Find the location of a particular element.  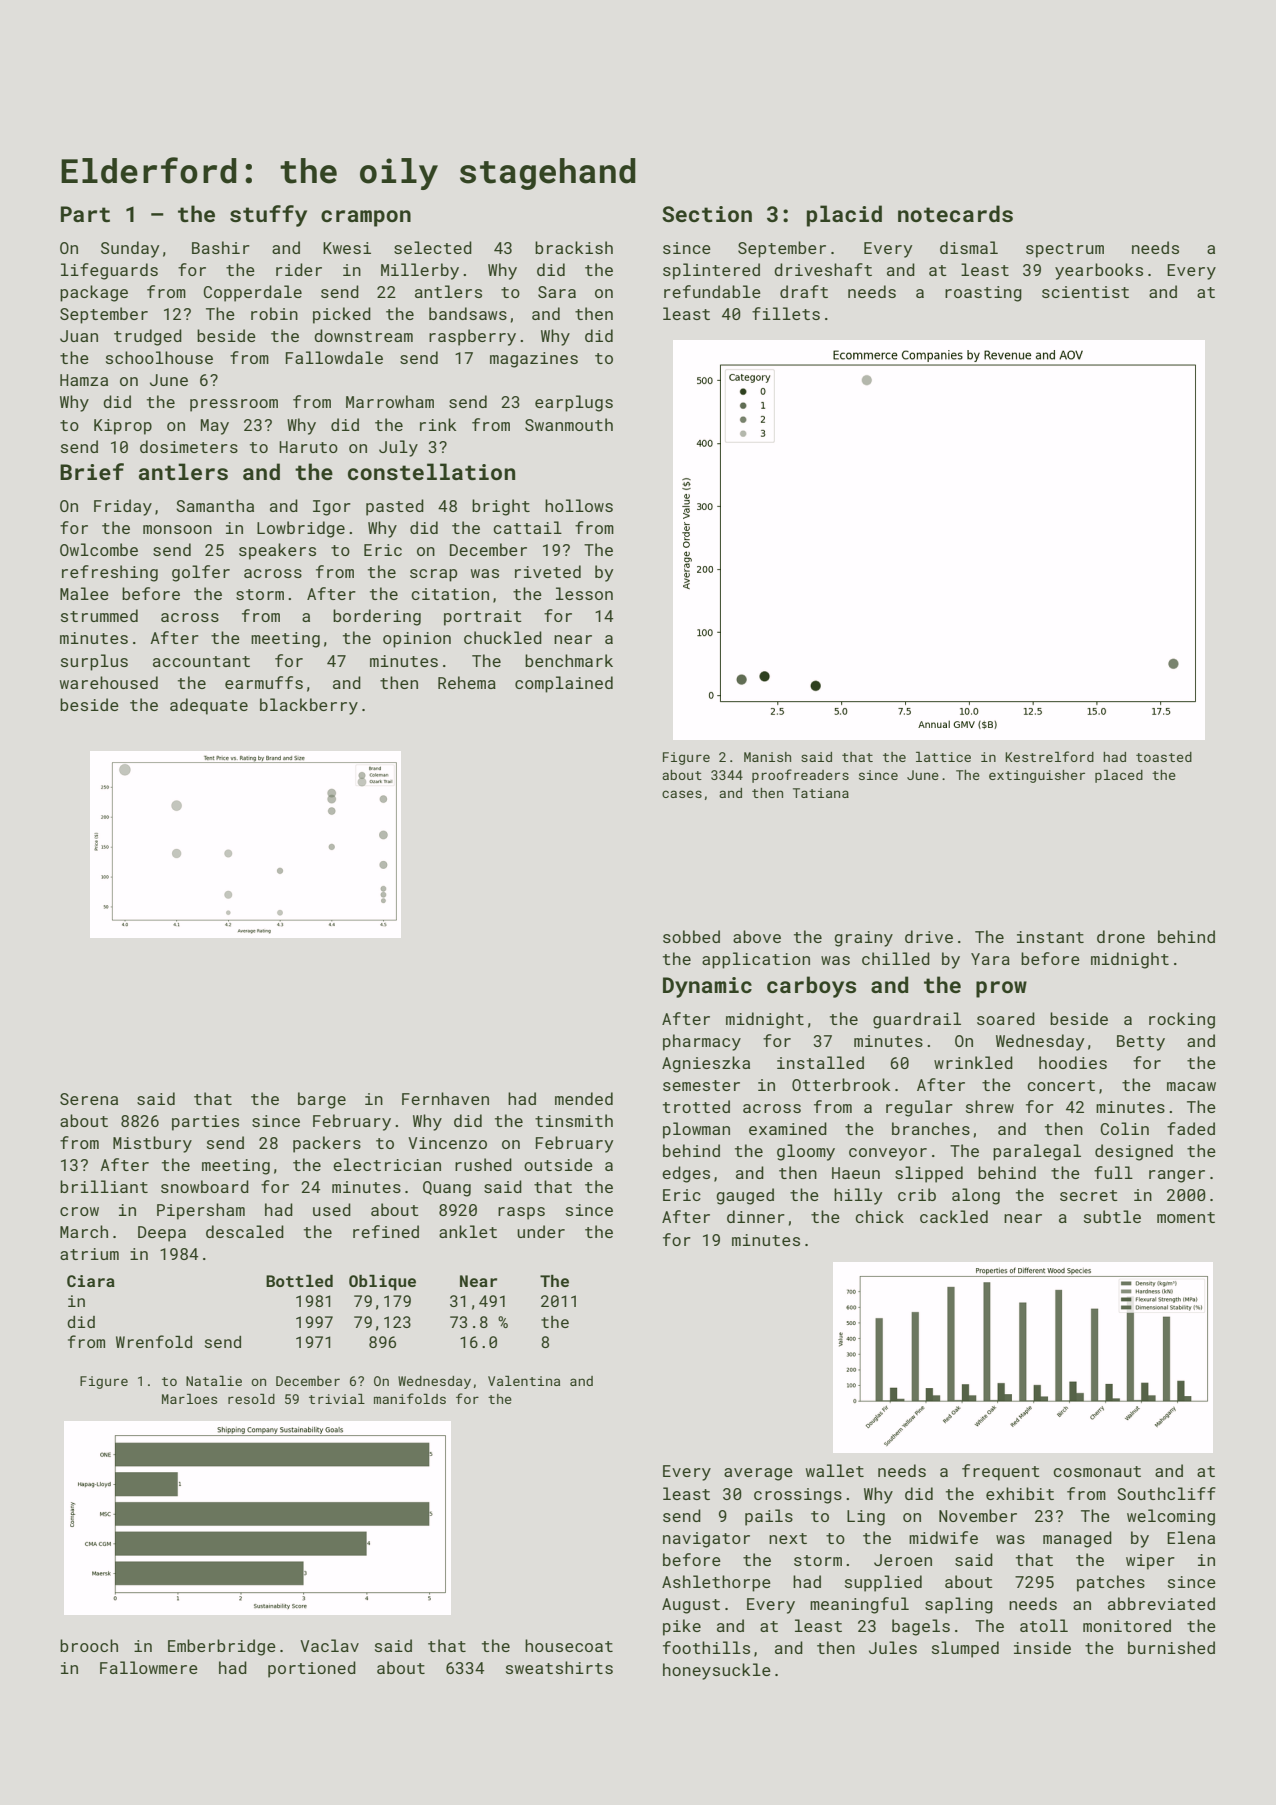

Yara is located at coordinates (990, 959).
